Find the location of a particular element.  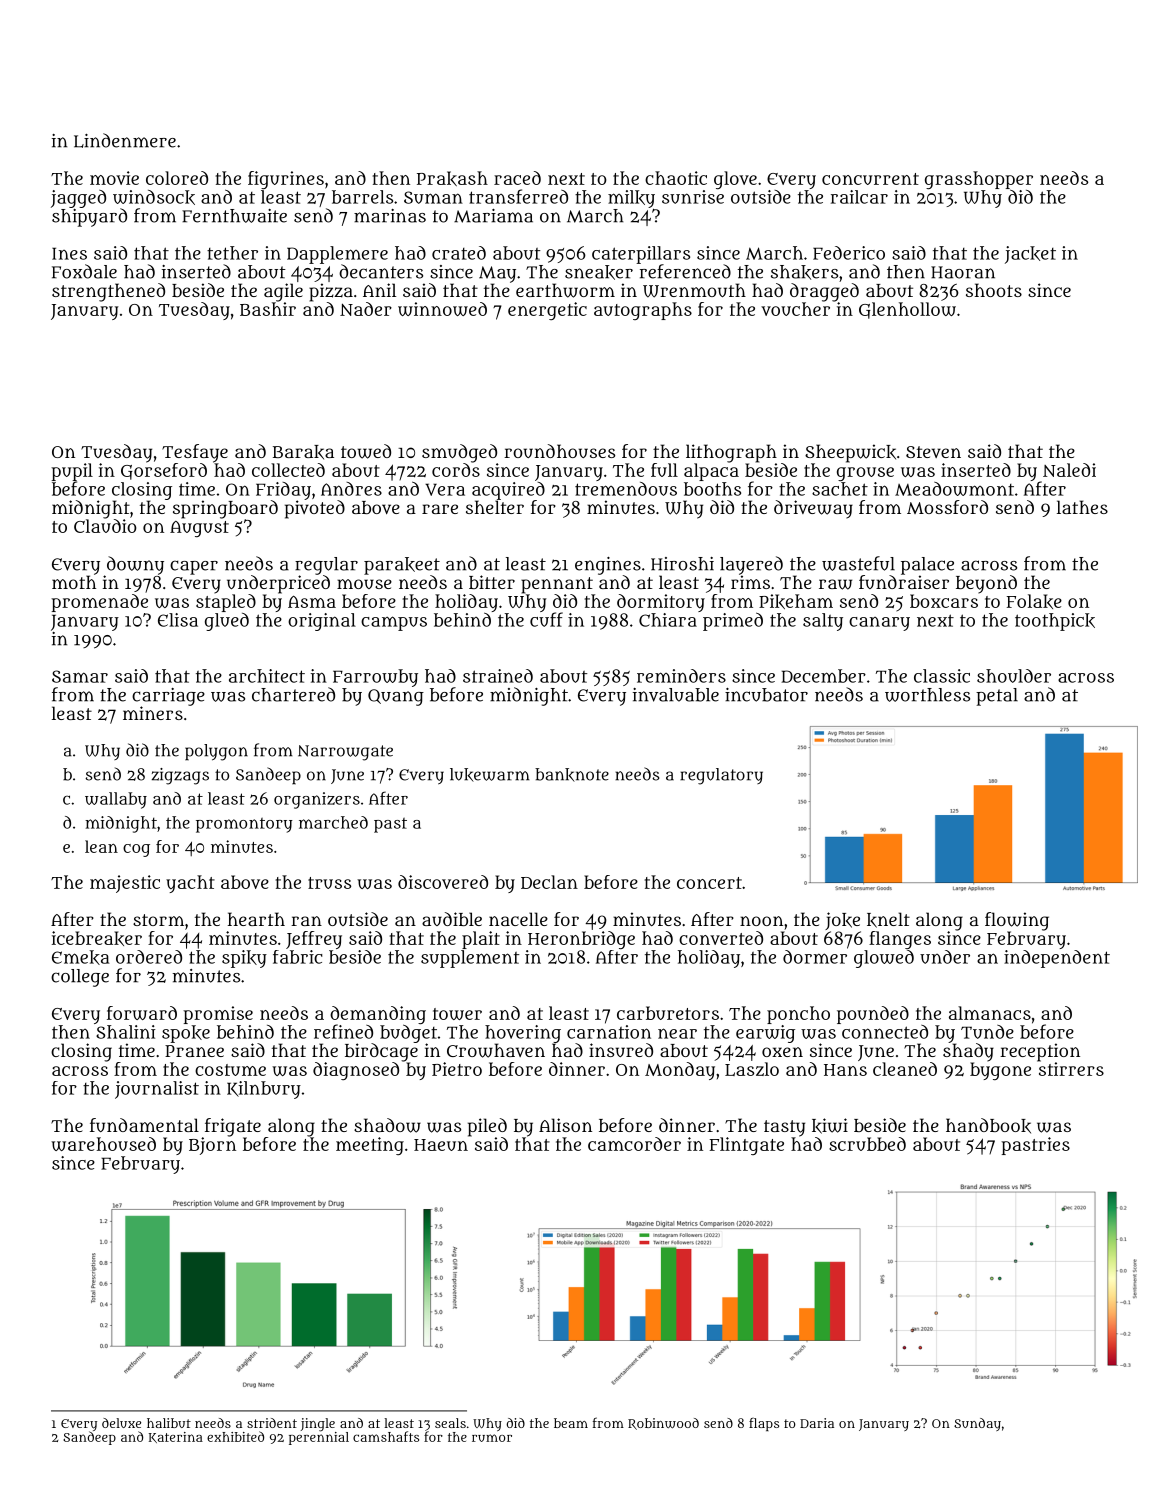

Flintgate is located at coordinates (747, 1146).
